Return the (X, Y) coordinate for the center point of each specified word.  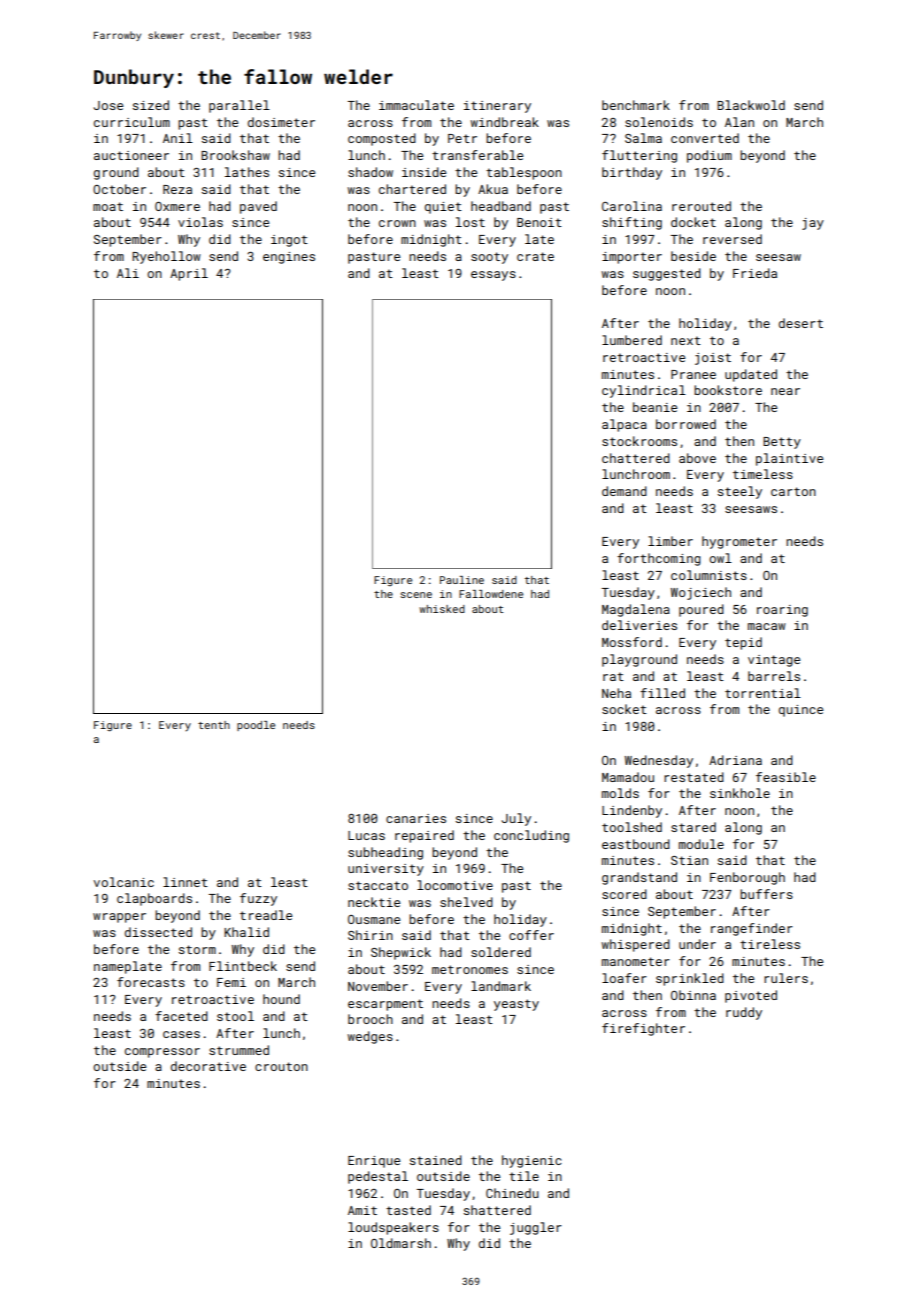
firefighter (643, 1029)
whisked (442, 609)
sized (151, 105)
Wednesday (659, 761)
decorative (208, 1066)
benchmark (636, 105)
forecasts (151, 982)
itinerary (497, 107)
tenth (214, 725)
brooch (370, 1019)
